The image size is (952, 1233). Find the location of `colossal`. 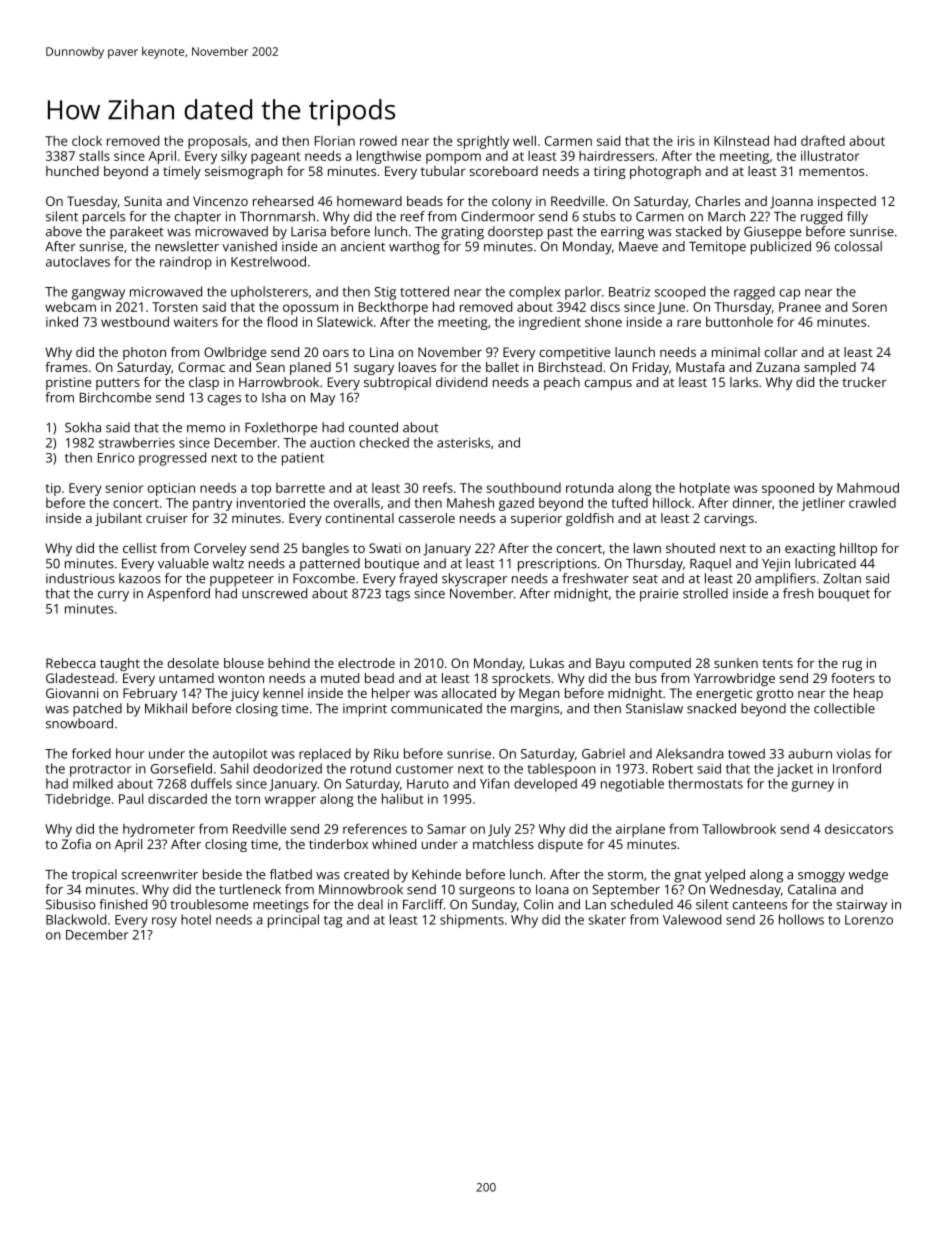

colossal is located at coordinates (858, 246).
